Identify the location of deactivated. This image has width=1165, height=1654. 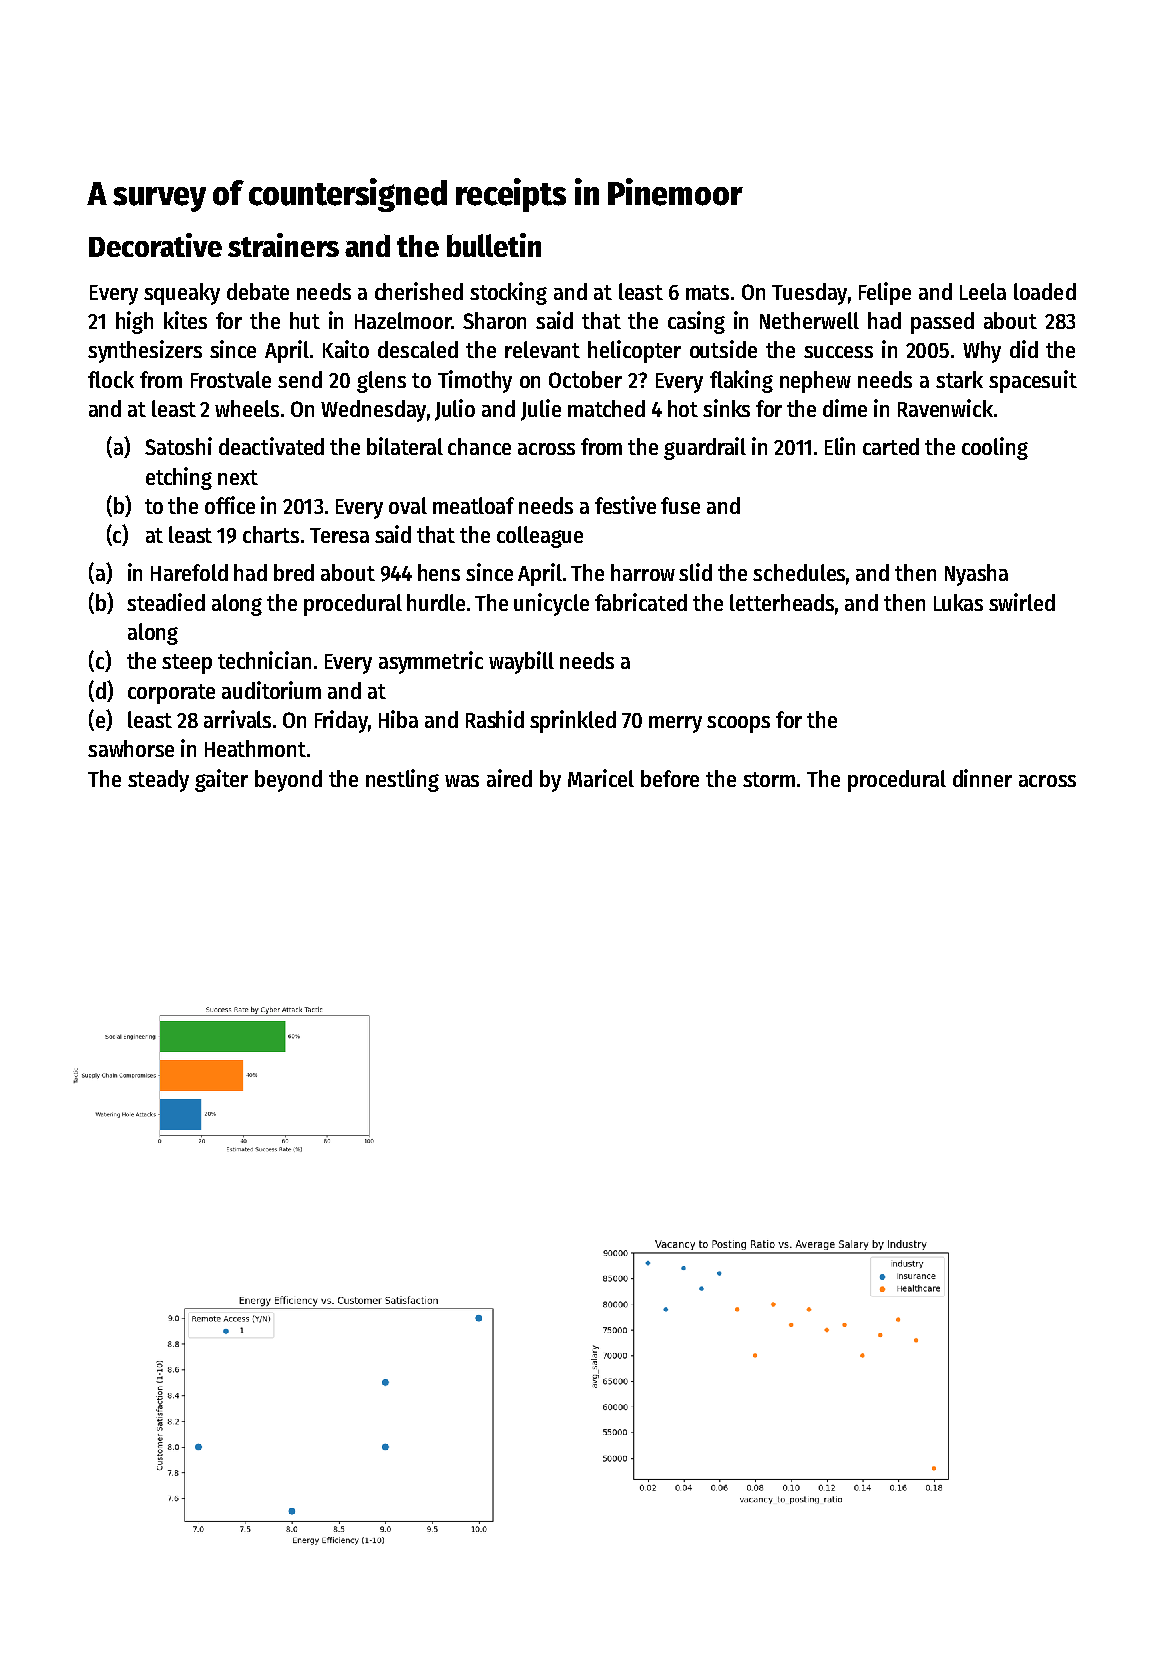
(271, 446).
